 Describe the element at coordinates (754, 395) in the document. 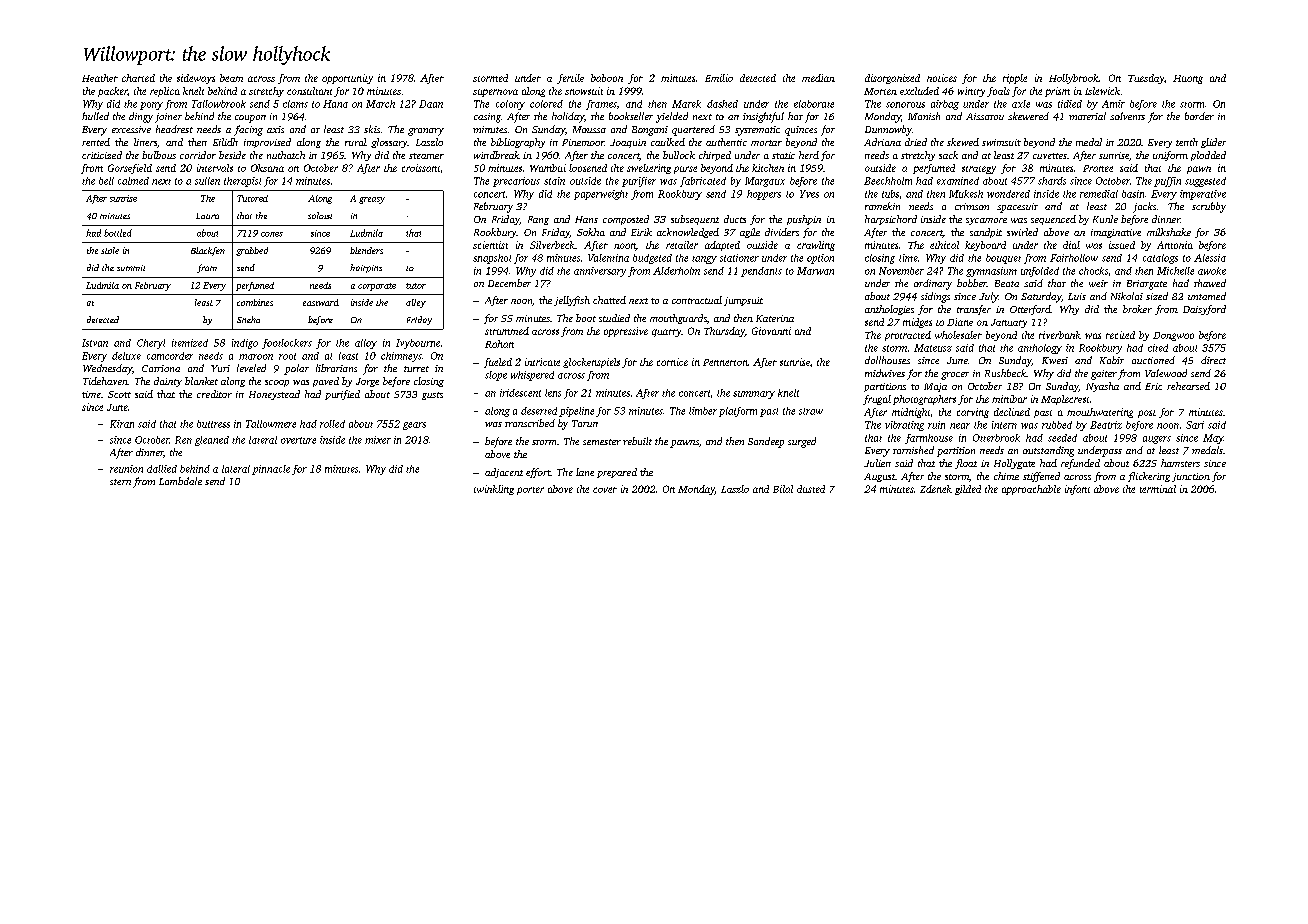

I see `summary` at that location.
